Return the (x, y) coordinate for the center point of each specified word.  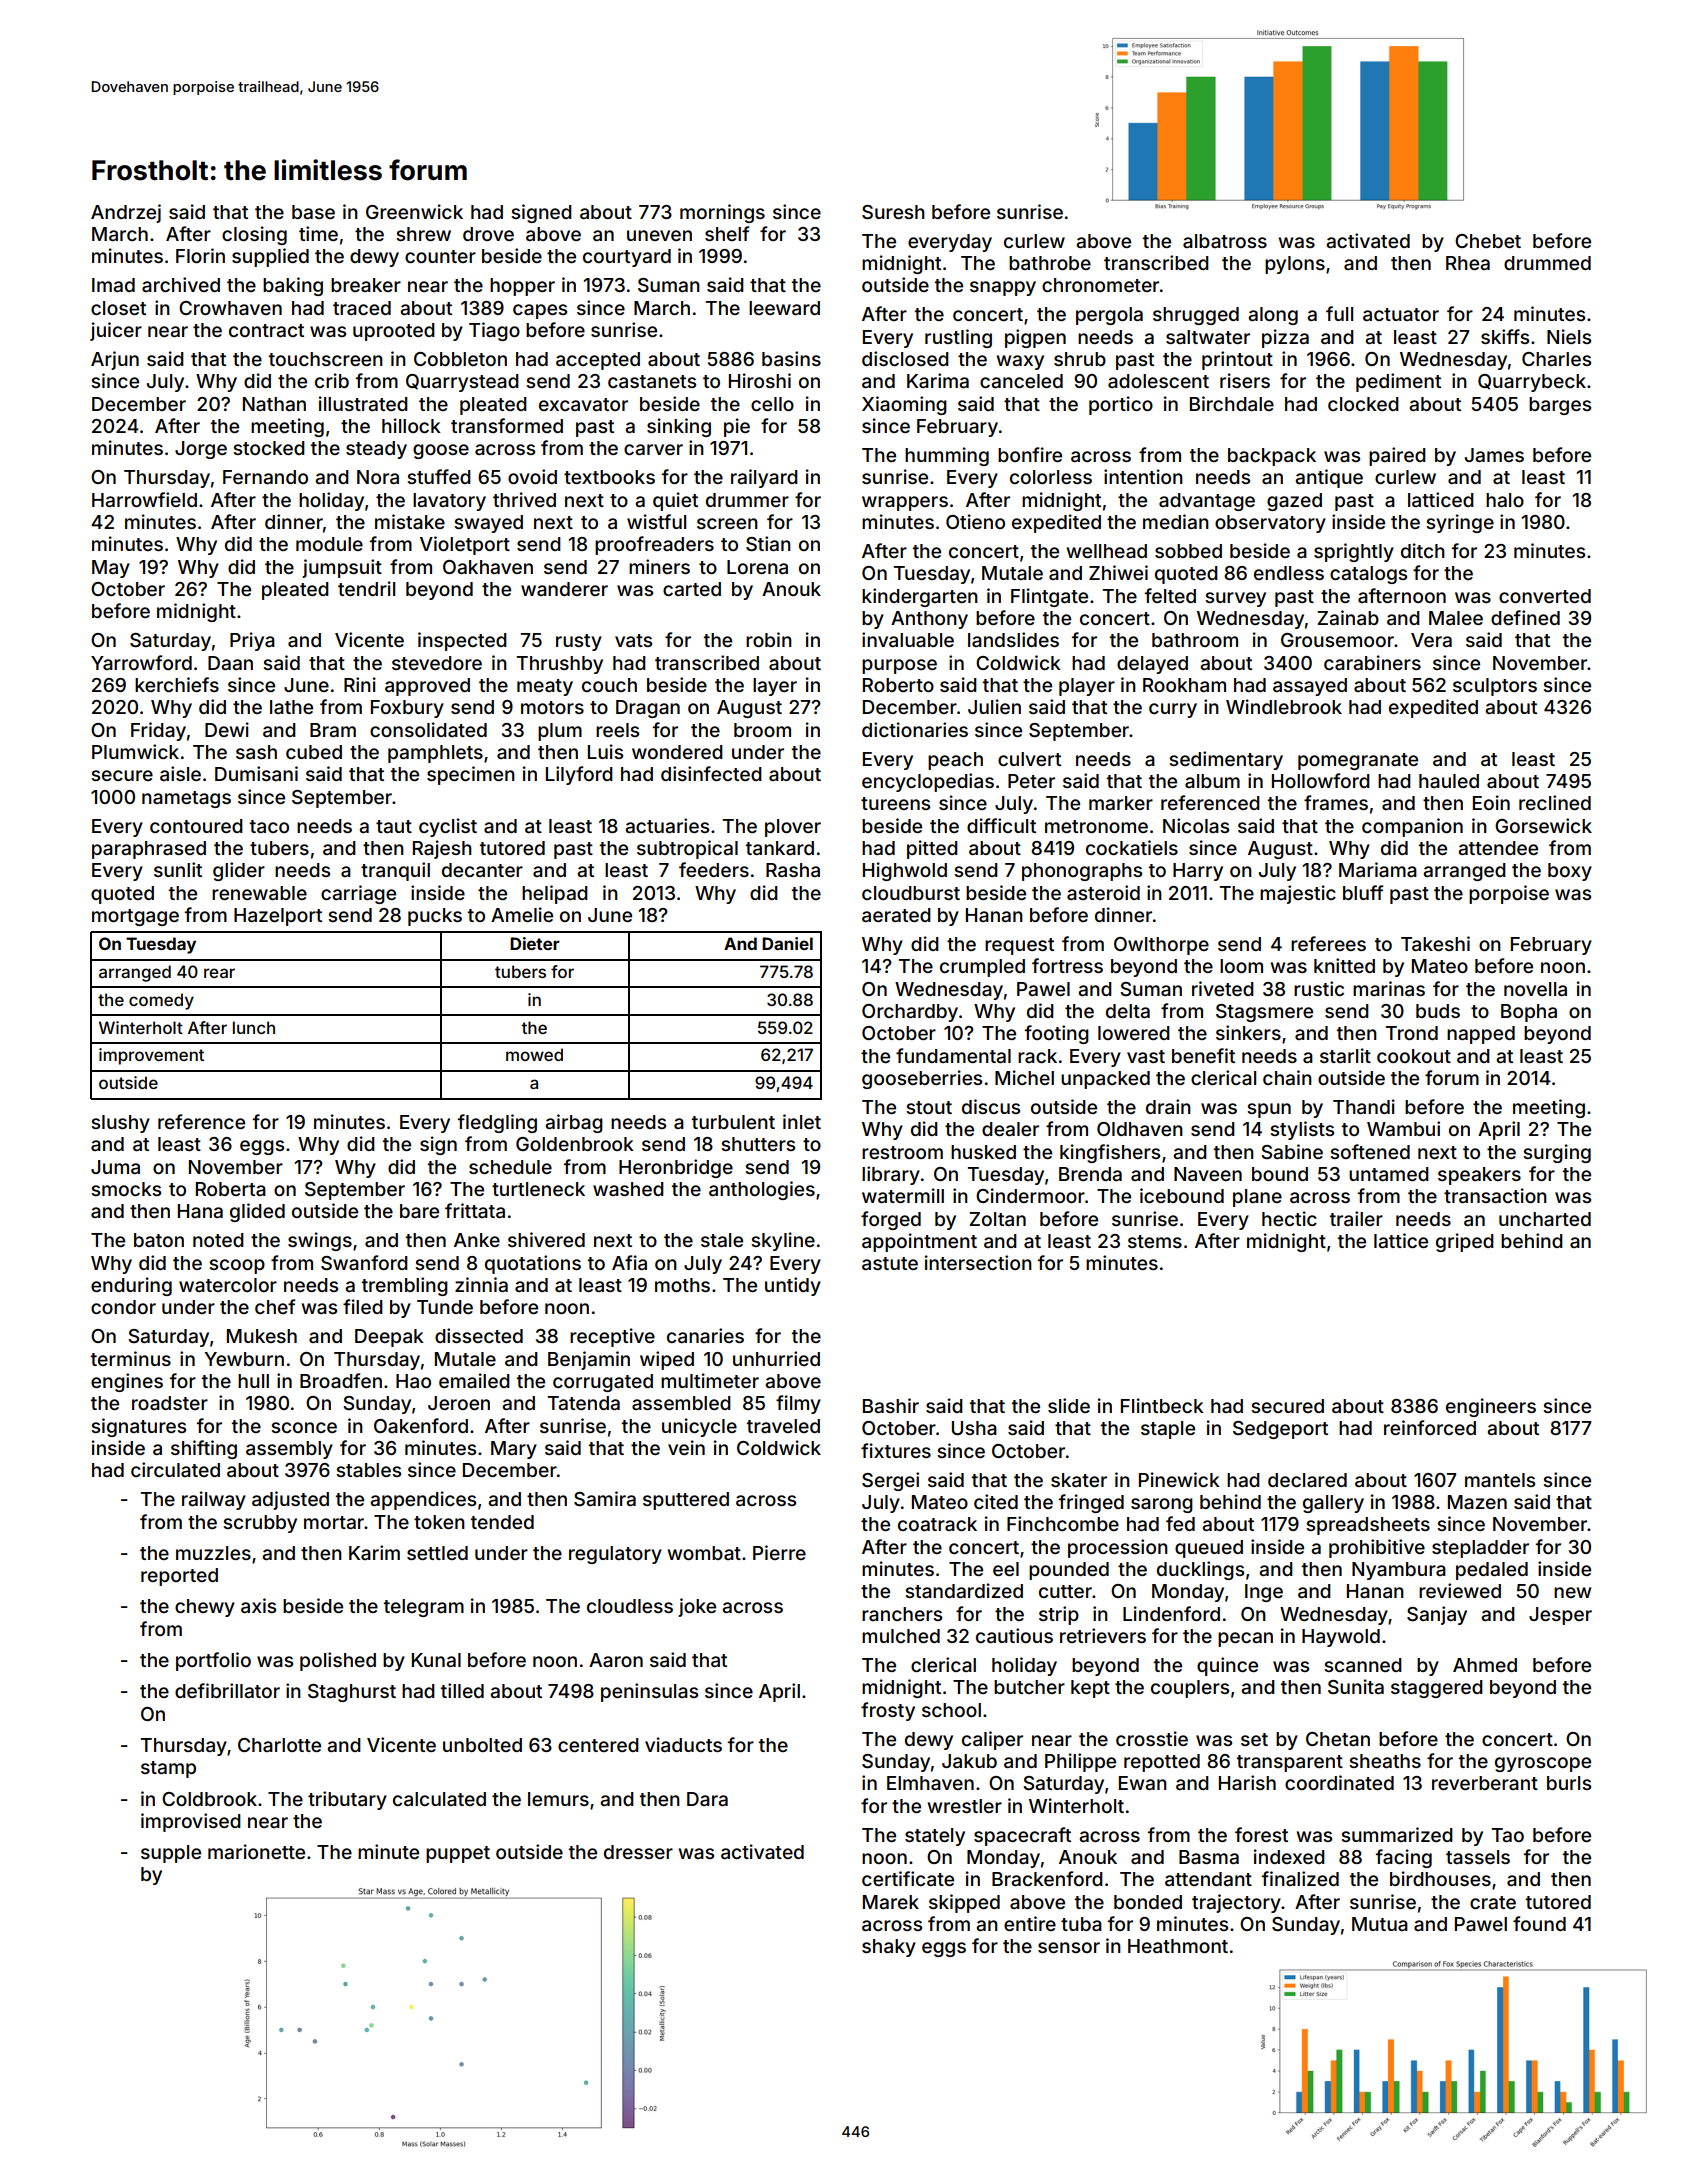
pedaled (1492, 1571)
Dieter (535, 943)
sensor (1069, 1947)
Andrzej (126, 213)
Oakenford (421, 1425)
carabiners (1372, 662)
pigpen (1035, 338)
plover (793, 828)
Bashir (891, 1405)
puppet (458, 1854)
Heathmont (1178, 1946)
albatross (1225, 241)
